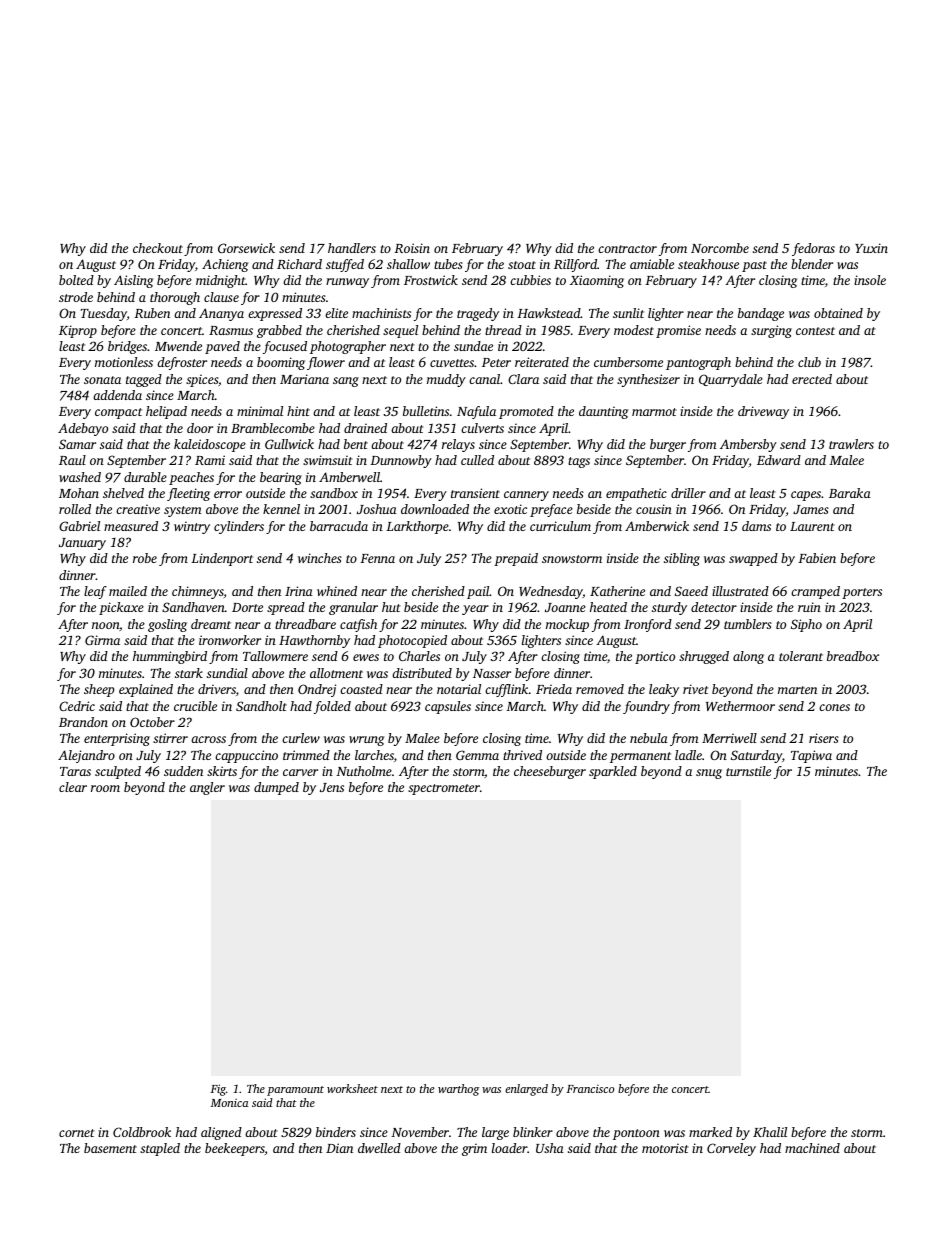 This page has width=952, height=1233. What do you see at coordinates (412, 248) in the page?
I see `Roisin` at bounding box center [412, 248].
